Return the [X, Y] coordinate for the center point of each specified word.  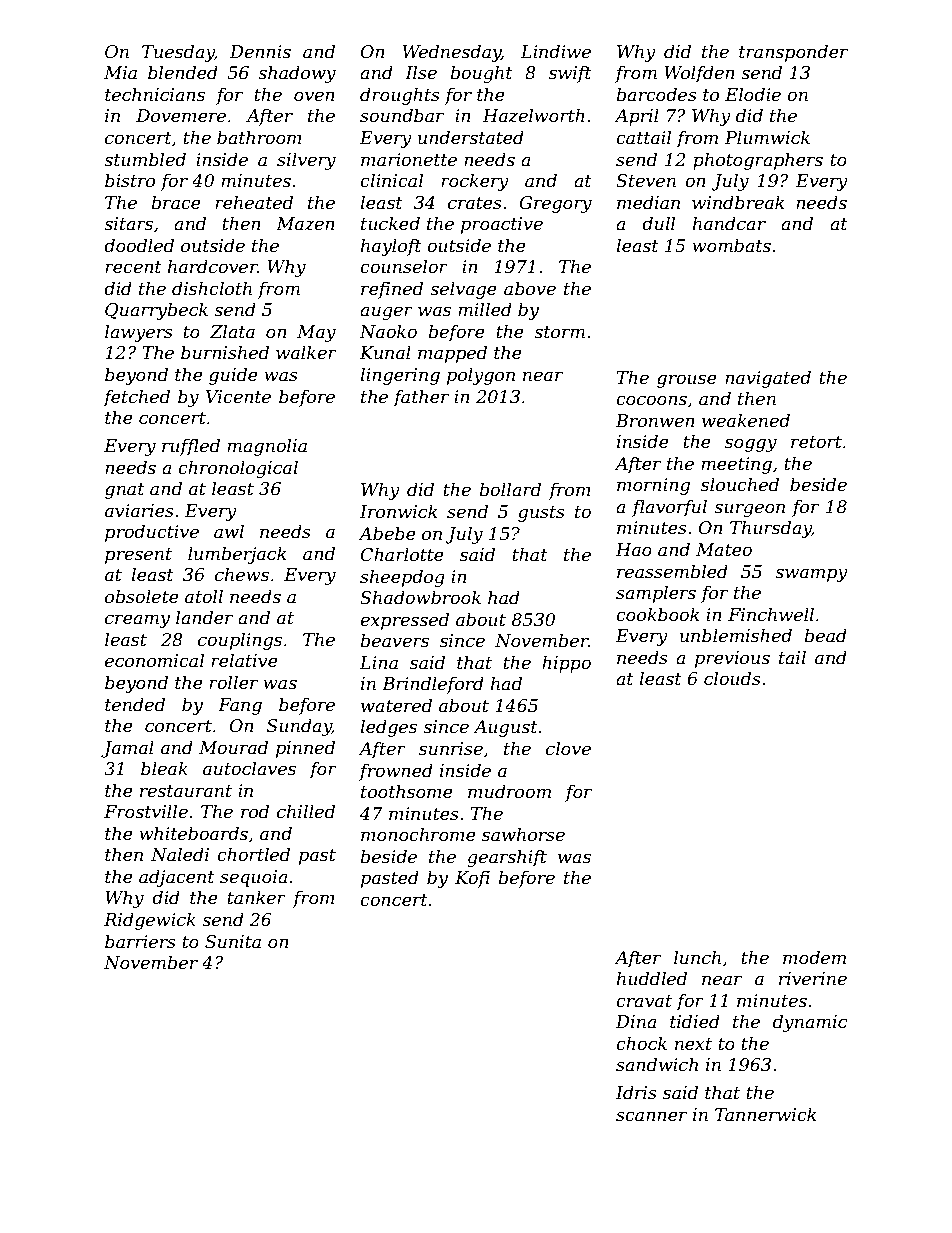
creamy [137, 621]
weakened [746, 420]
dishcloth [212, 288]
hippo [566, 664]
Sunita [233, 942]
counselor [404, 266]
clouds [732, 678]
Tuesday [178, 53]
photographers [758, 161]
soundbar [402, 115]
